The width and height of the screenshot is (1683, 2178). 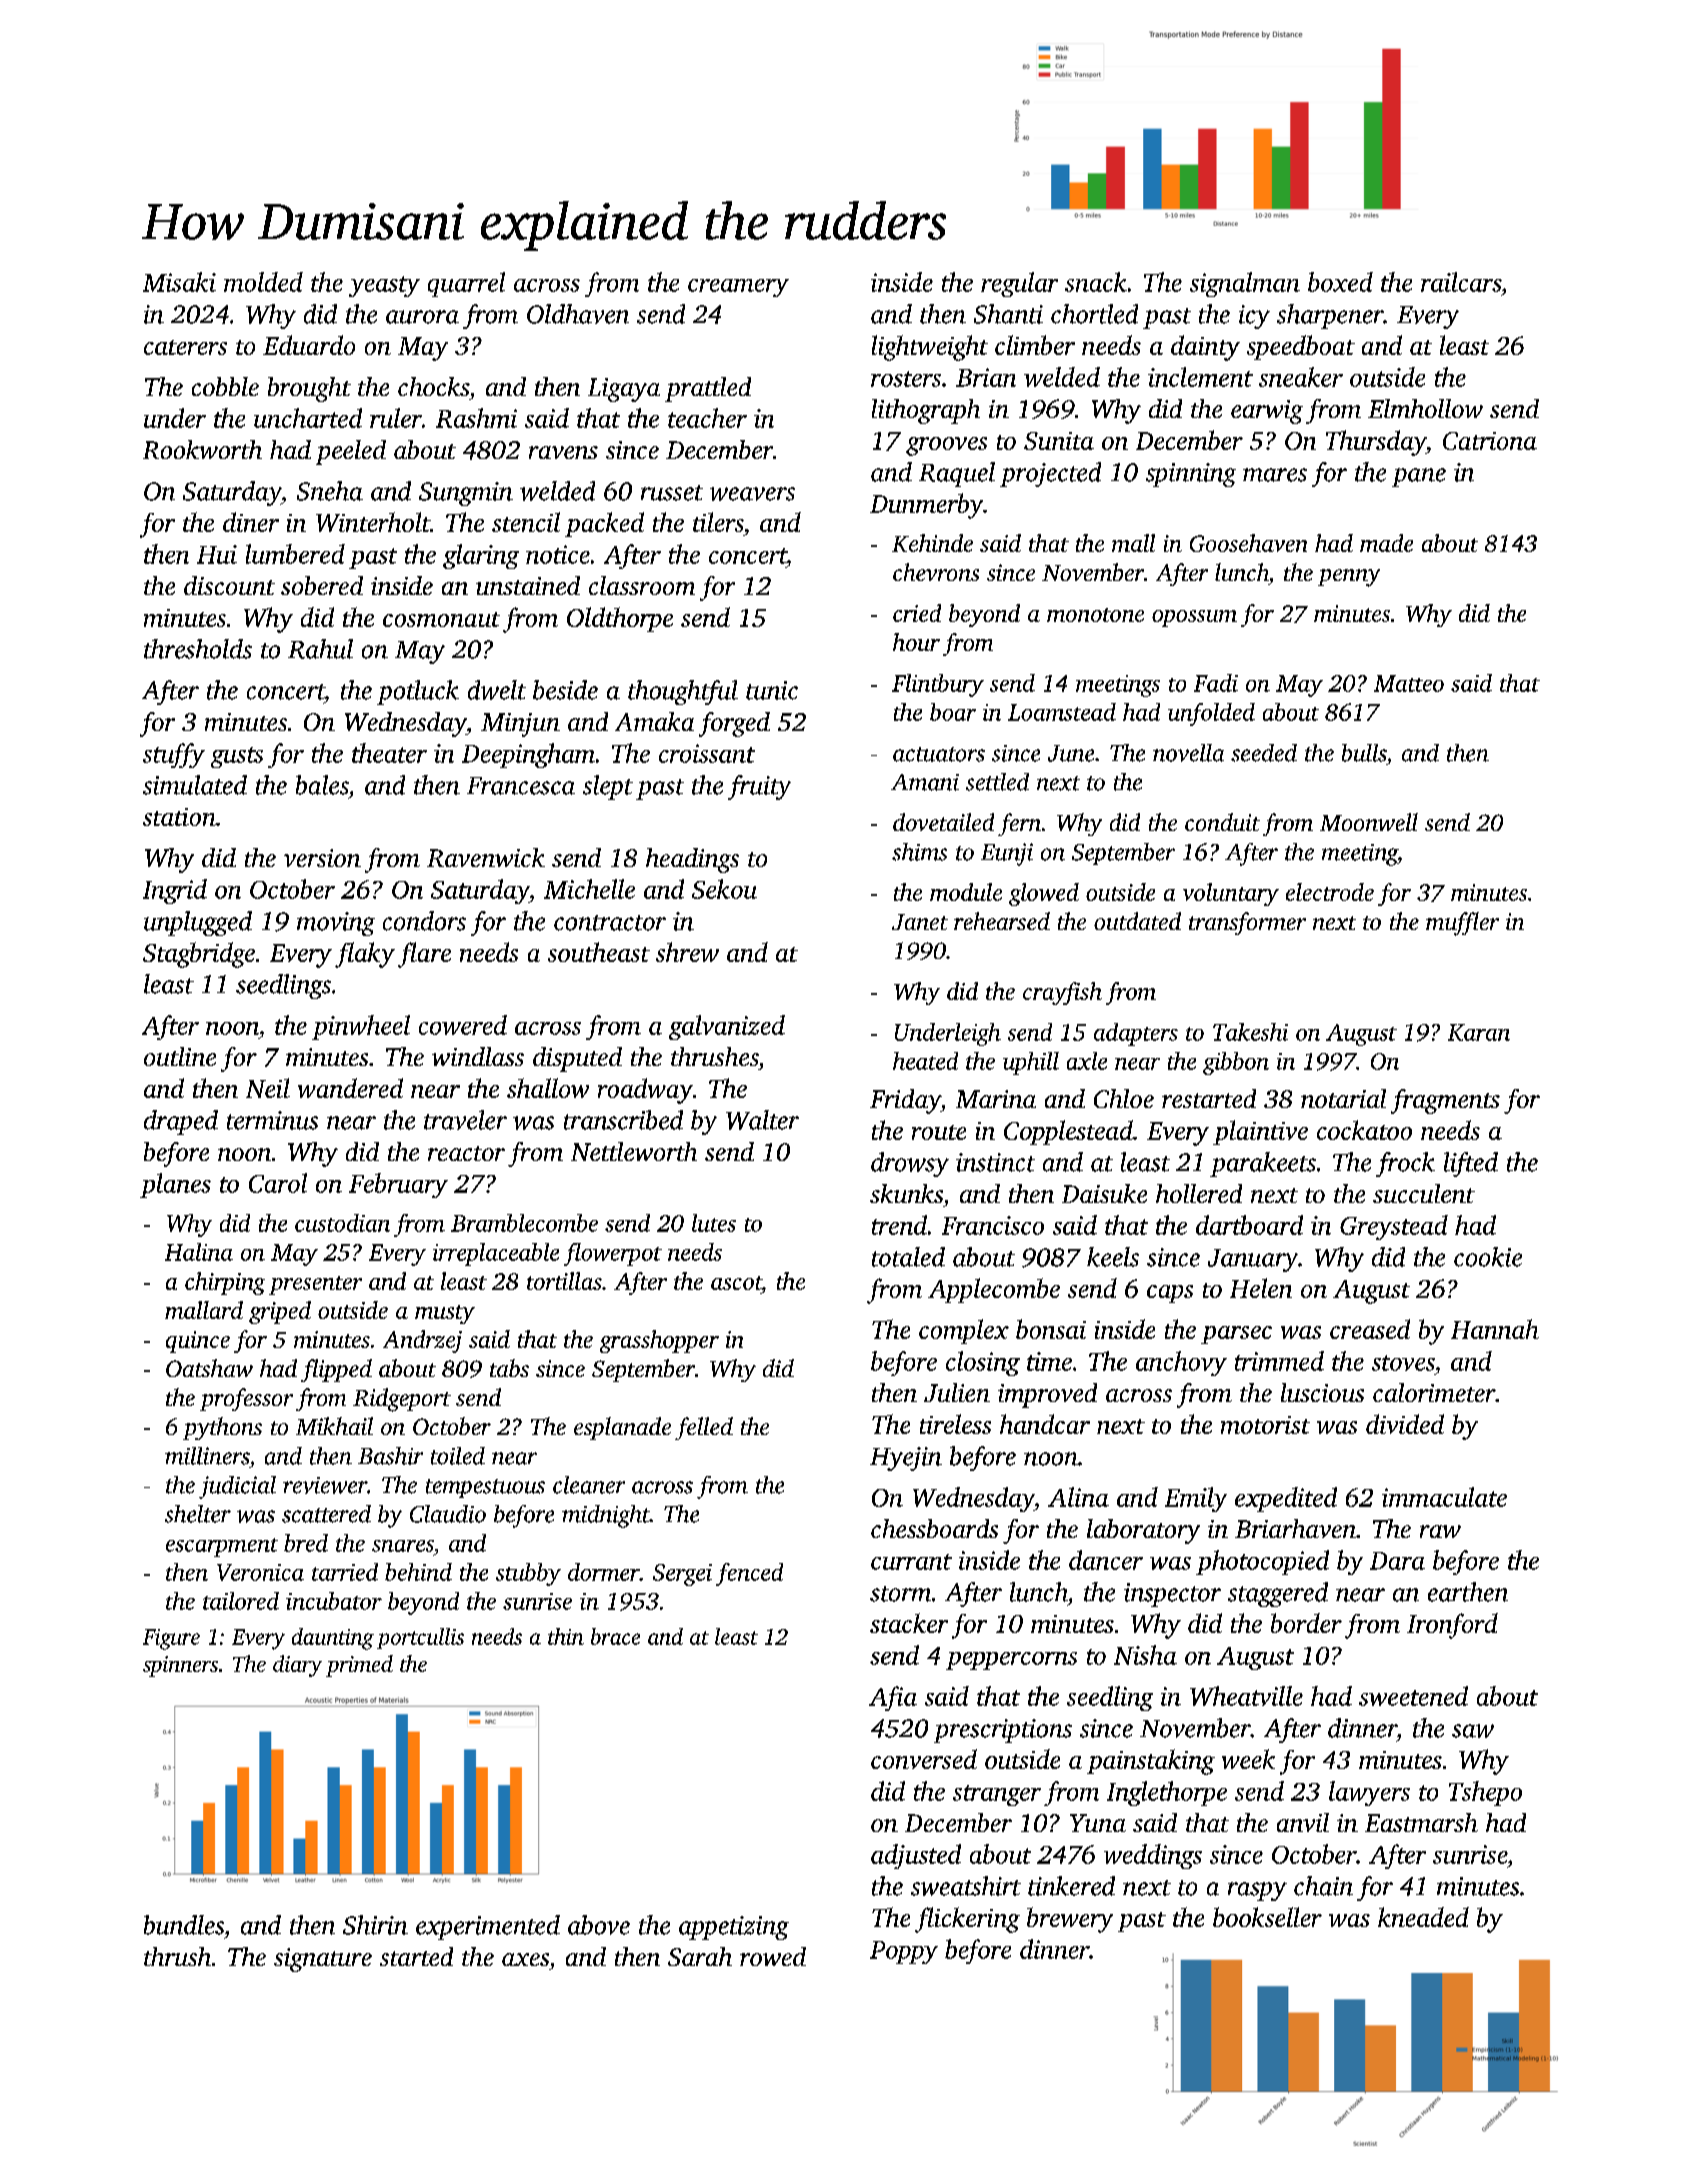 I want to click on kneaded, so click(x=1423, y=1917).
